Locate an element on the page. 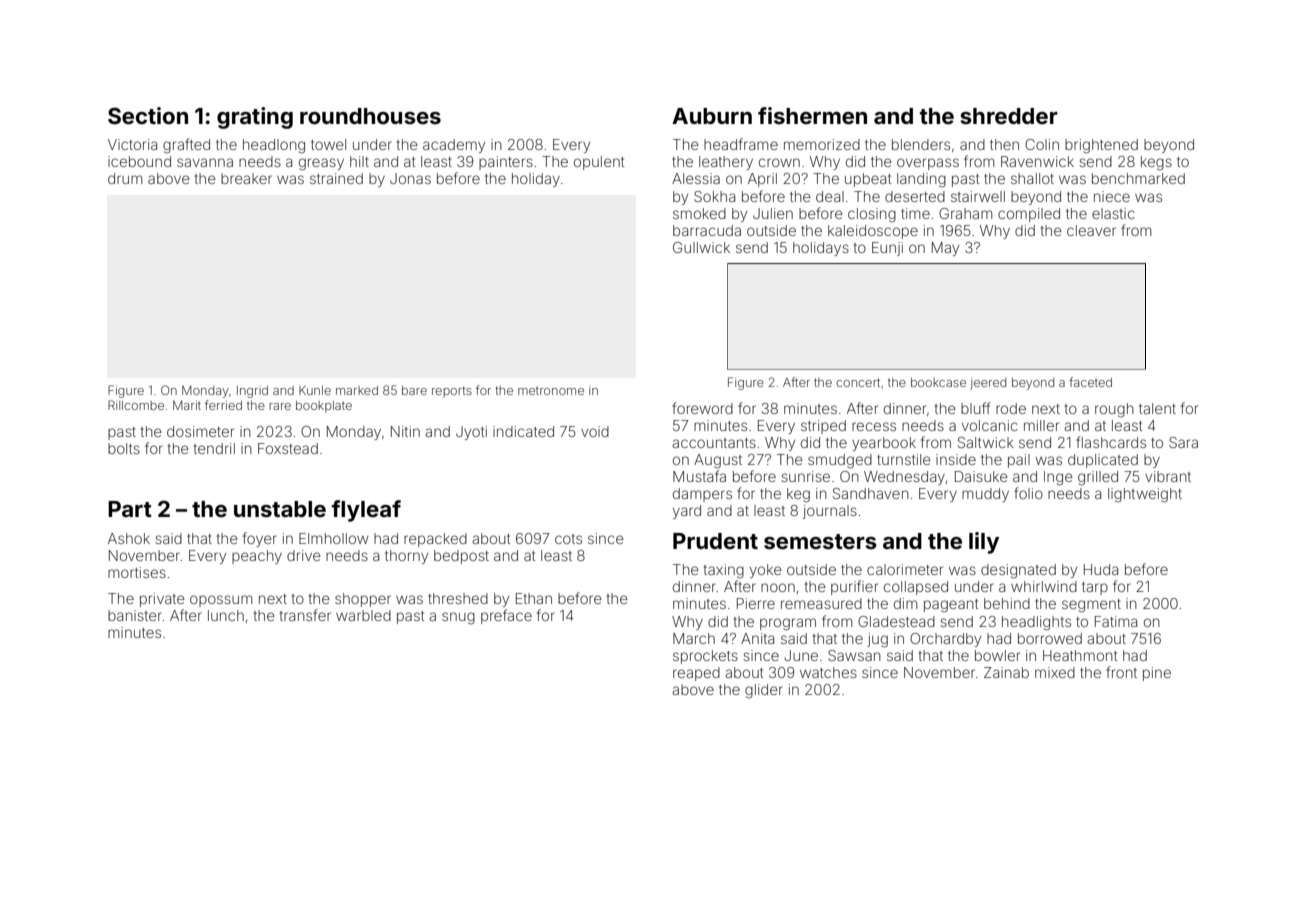 Image resolution: width=1308 pixels, height=924 pixels. Ingrid is located at coordinates (252, 392).
